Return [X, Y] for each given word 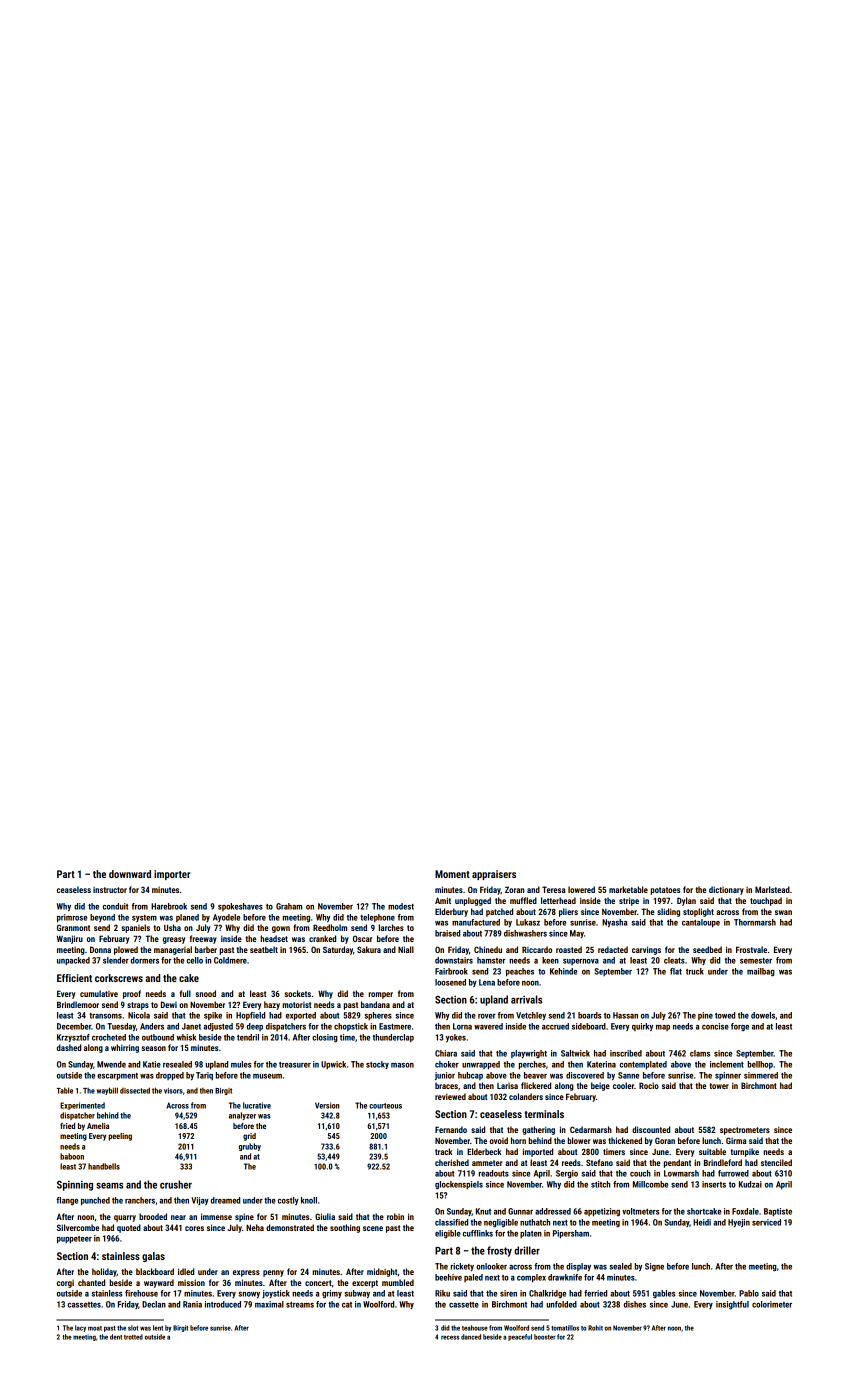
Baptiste [778, 1212]
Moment [452, 874]
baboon [72, 1156]
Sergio [567, 1174]
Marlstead [772, 889]
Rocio [649, 1085]
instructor [110, 890]
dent [116, 1337]
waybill [107, 1091]
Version [327, 1105]
